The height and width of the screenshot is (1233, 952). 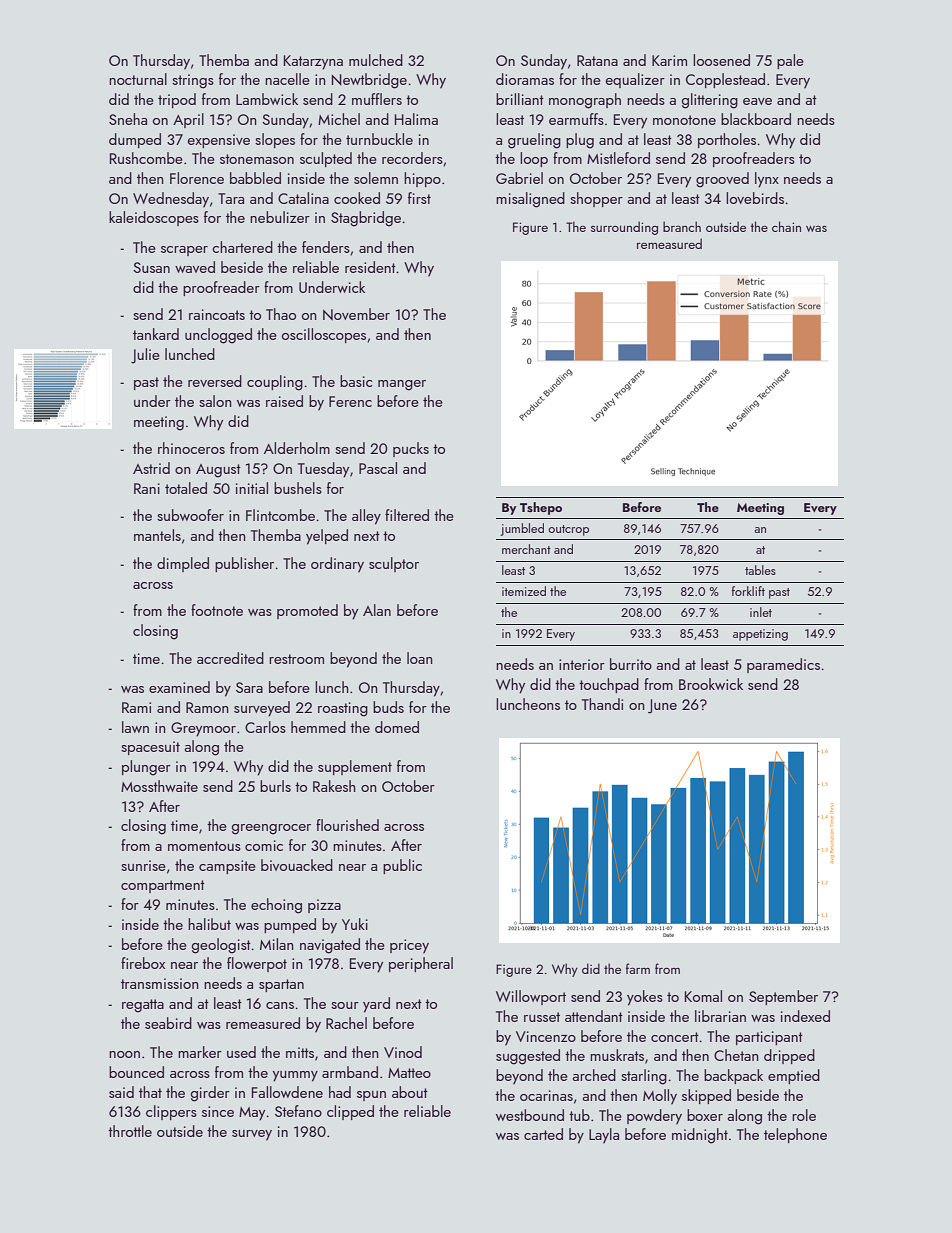 What do you see at coordinates (700, 1136) in the screenshot?
I see `midnight` at bounding box center [700, 1136].
